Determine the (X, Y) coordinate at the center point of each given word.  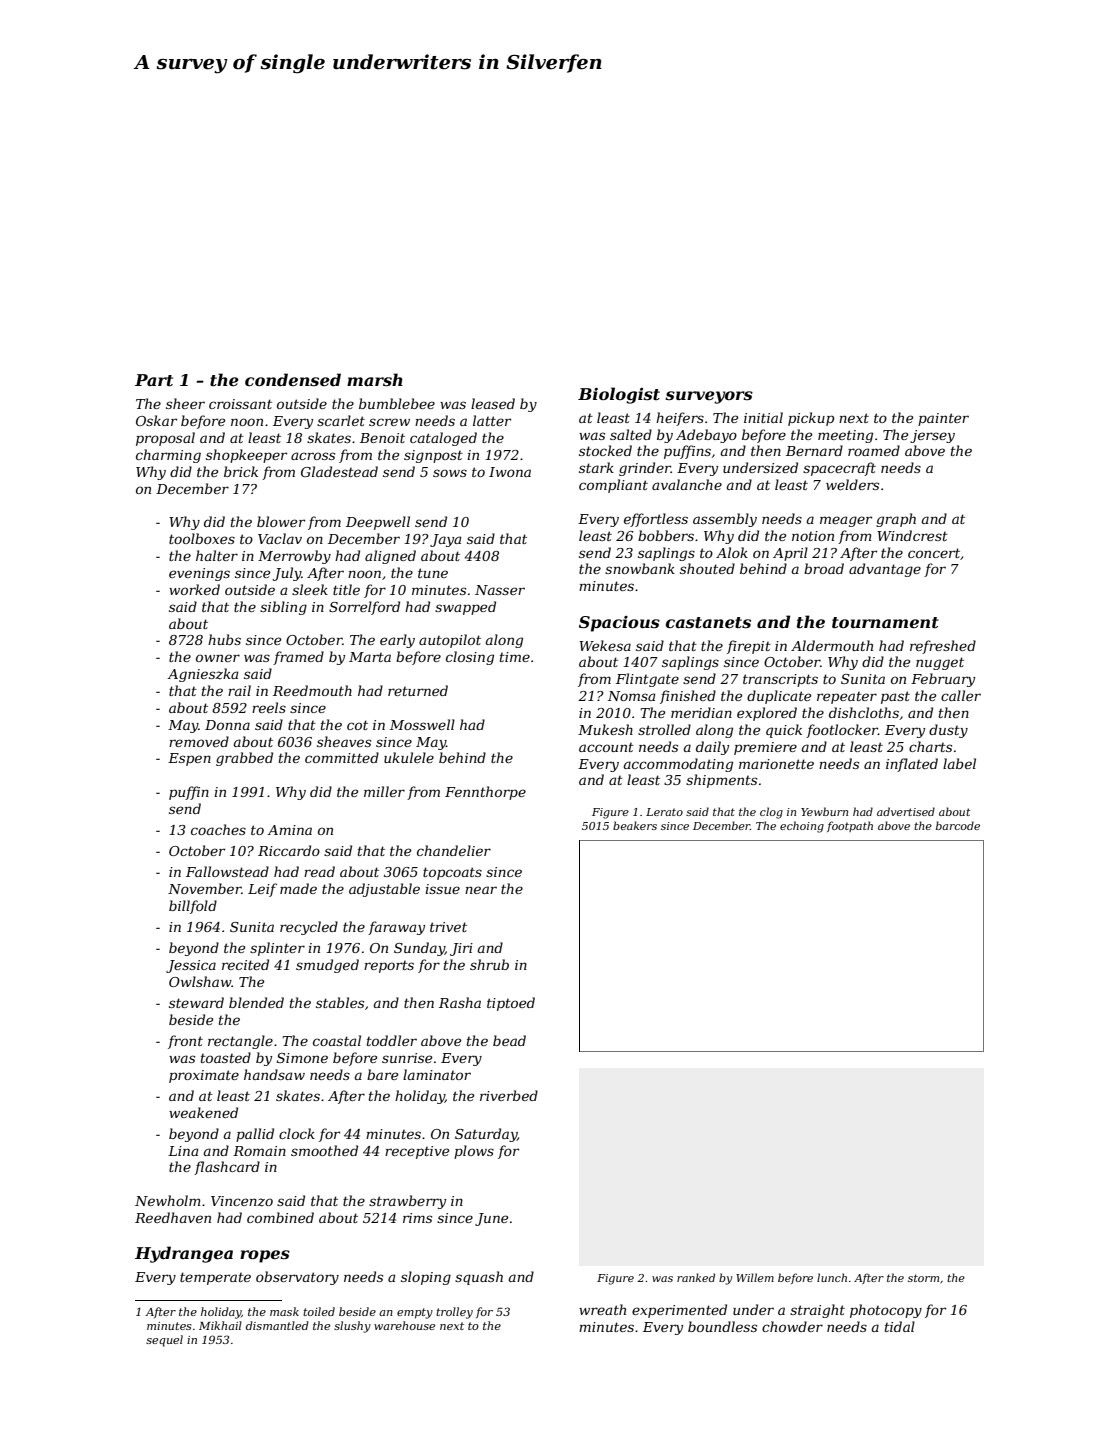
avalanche (687, 484)
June (491, 1219)
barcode (958, 825)
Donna (227, 725)
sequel (164, 1341)
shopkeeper (246, 456)
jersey (932, 436)
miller (384, 791)
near (481, 890)
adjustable (384, 890)
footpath (850, 826)
